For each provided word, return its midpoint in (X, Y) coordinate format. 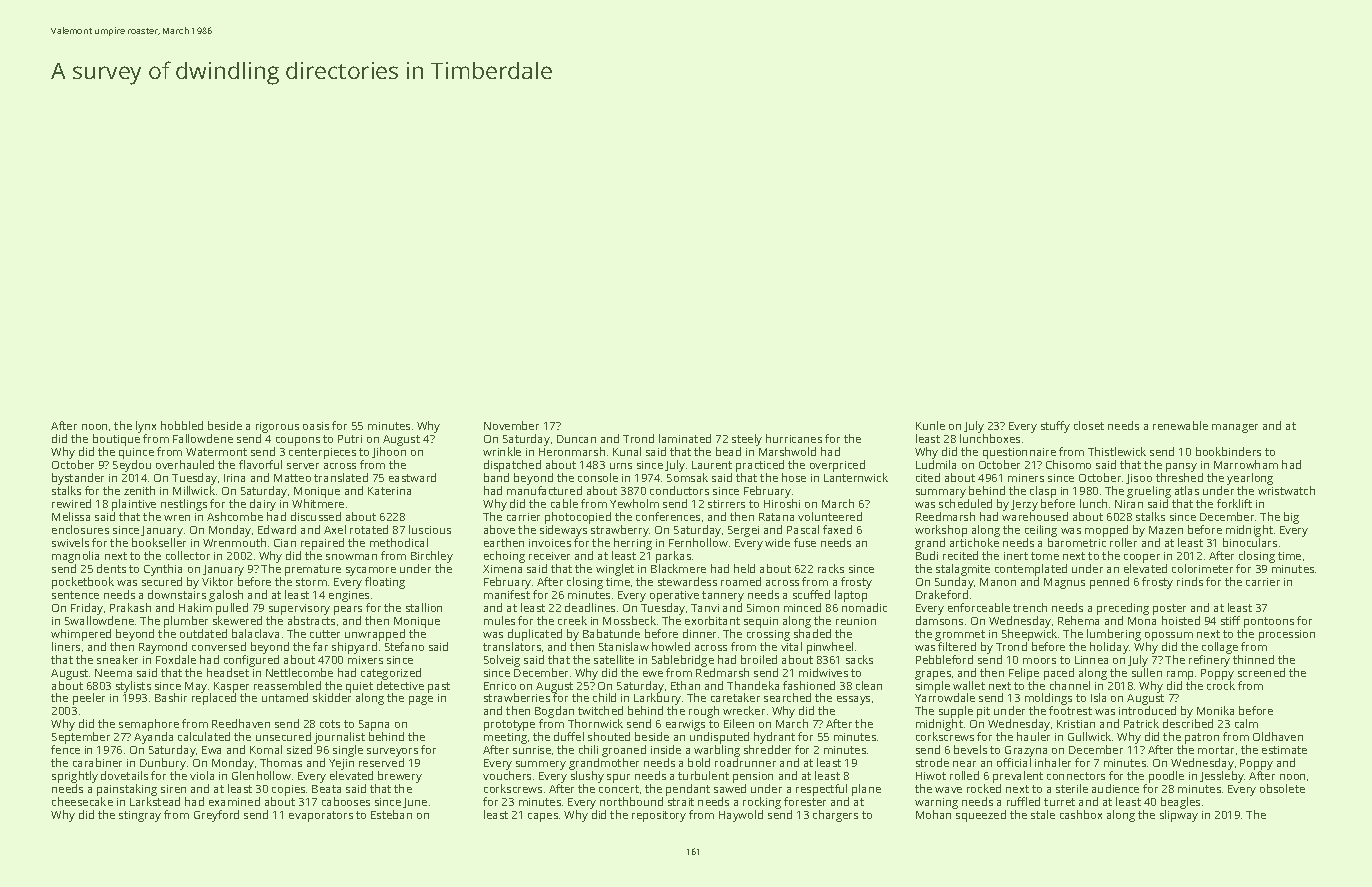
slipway (1179, 816)
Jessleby (1222, 777)
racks (831, 568)
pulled (232, 609)
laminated (685, 438)
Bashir (171, 697)
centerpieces (322, 453)
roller (1123, 542)
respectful (821, 790)
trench (1030, 607)
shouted (609, 736)
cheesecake (82, 801)
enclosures (80, 529)
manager (1235, 428)
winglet (615, 570)
